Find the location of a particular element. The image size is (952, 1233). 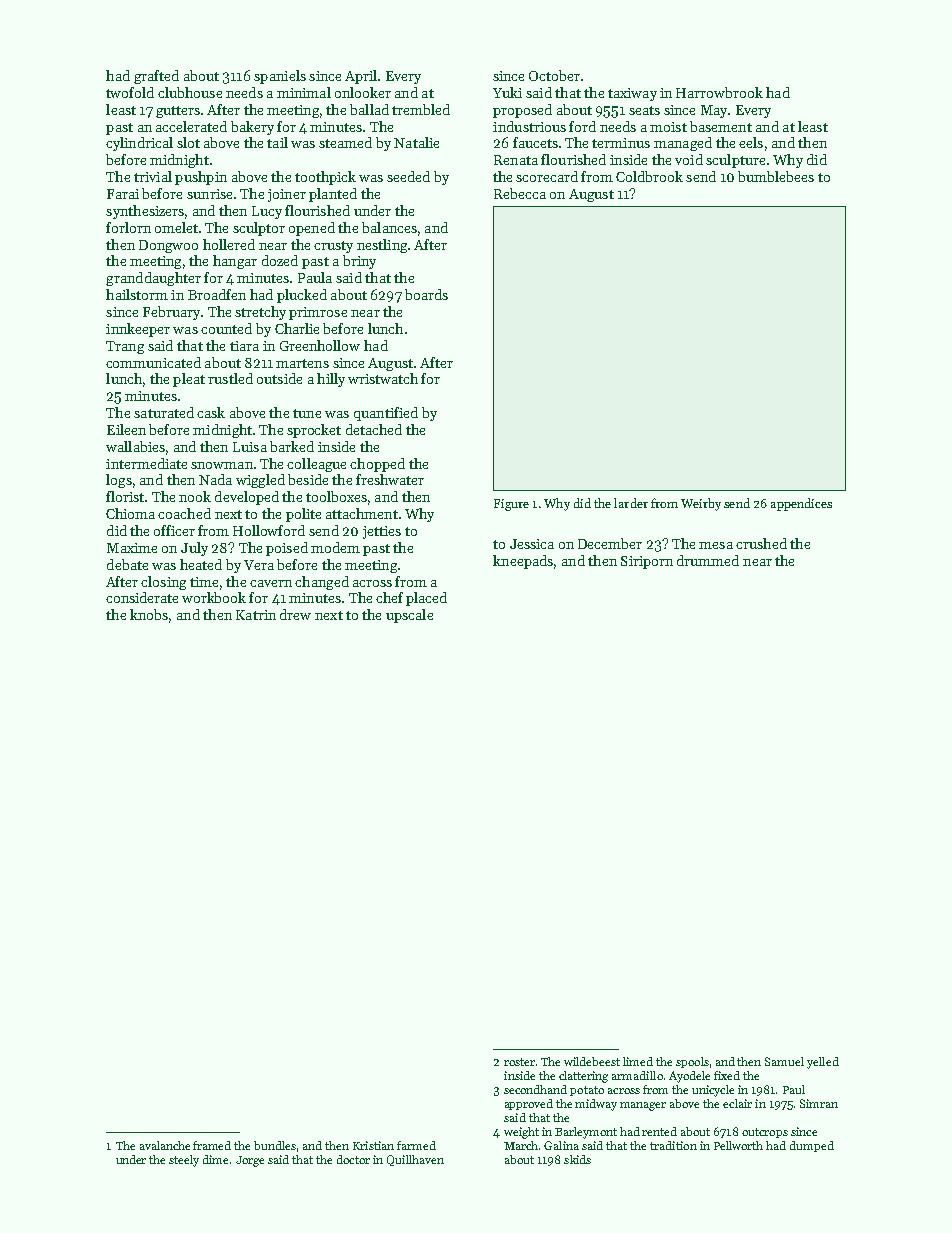

crushed is located at coordinates (761, 543).
